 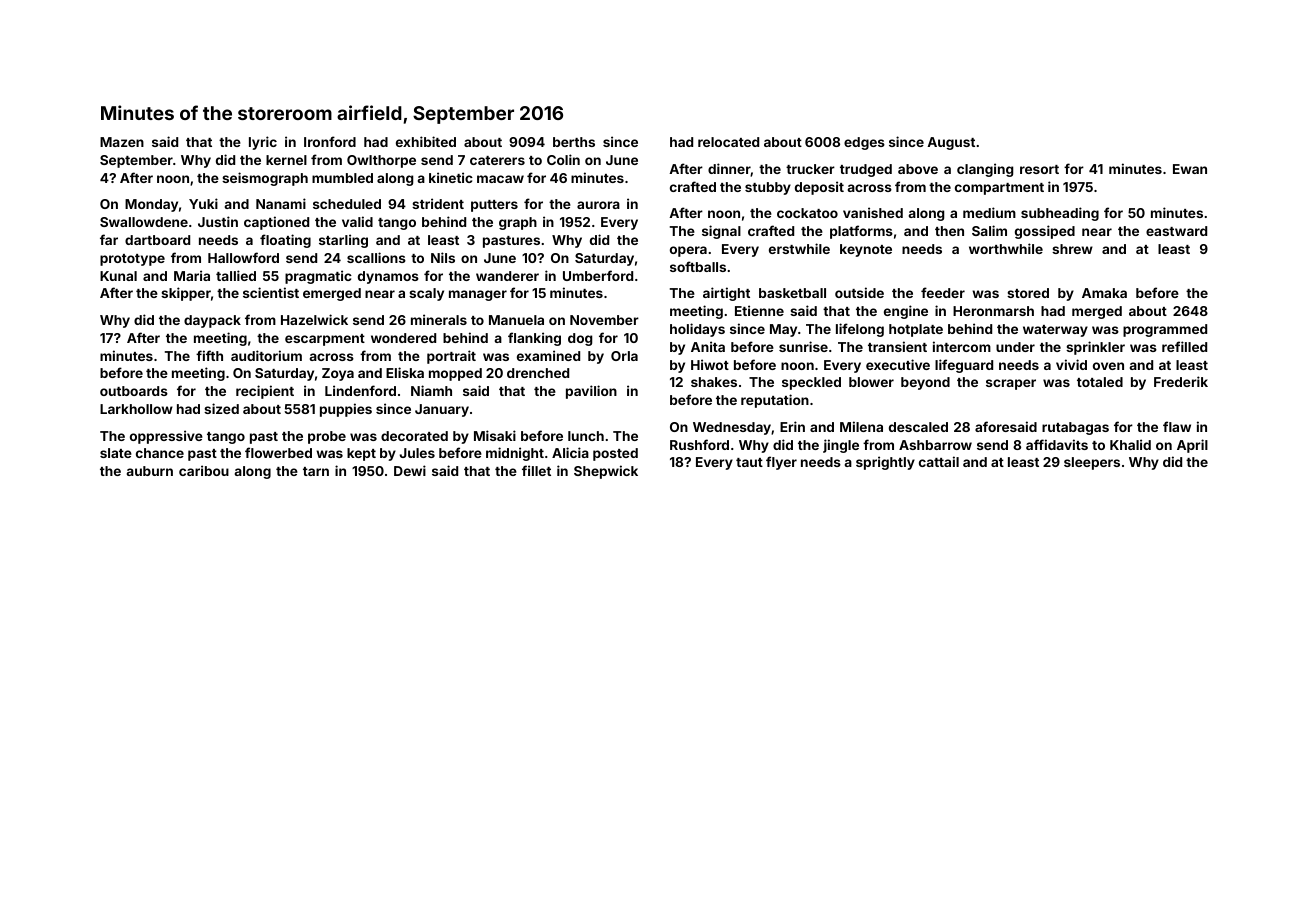 What do you see at coordinates (606, 472) in the image?
I see `Shepwick` at bounding box center [606, 472].
